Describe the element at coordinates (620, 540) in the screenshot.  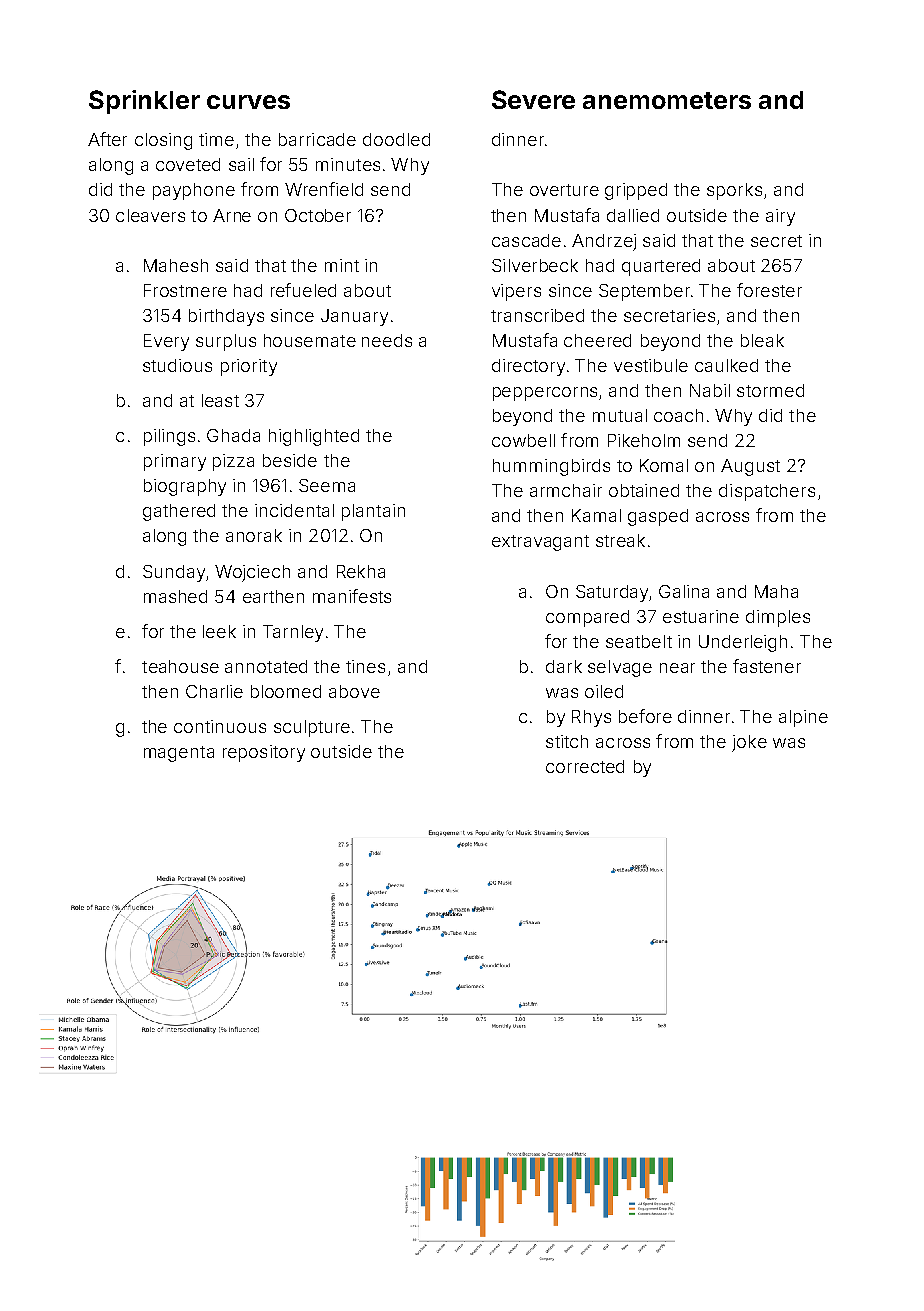
I see `streak` at that location.
